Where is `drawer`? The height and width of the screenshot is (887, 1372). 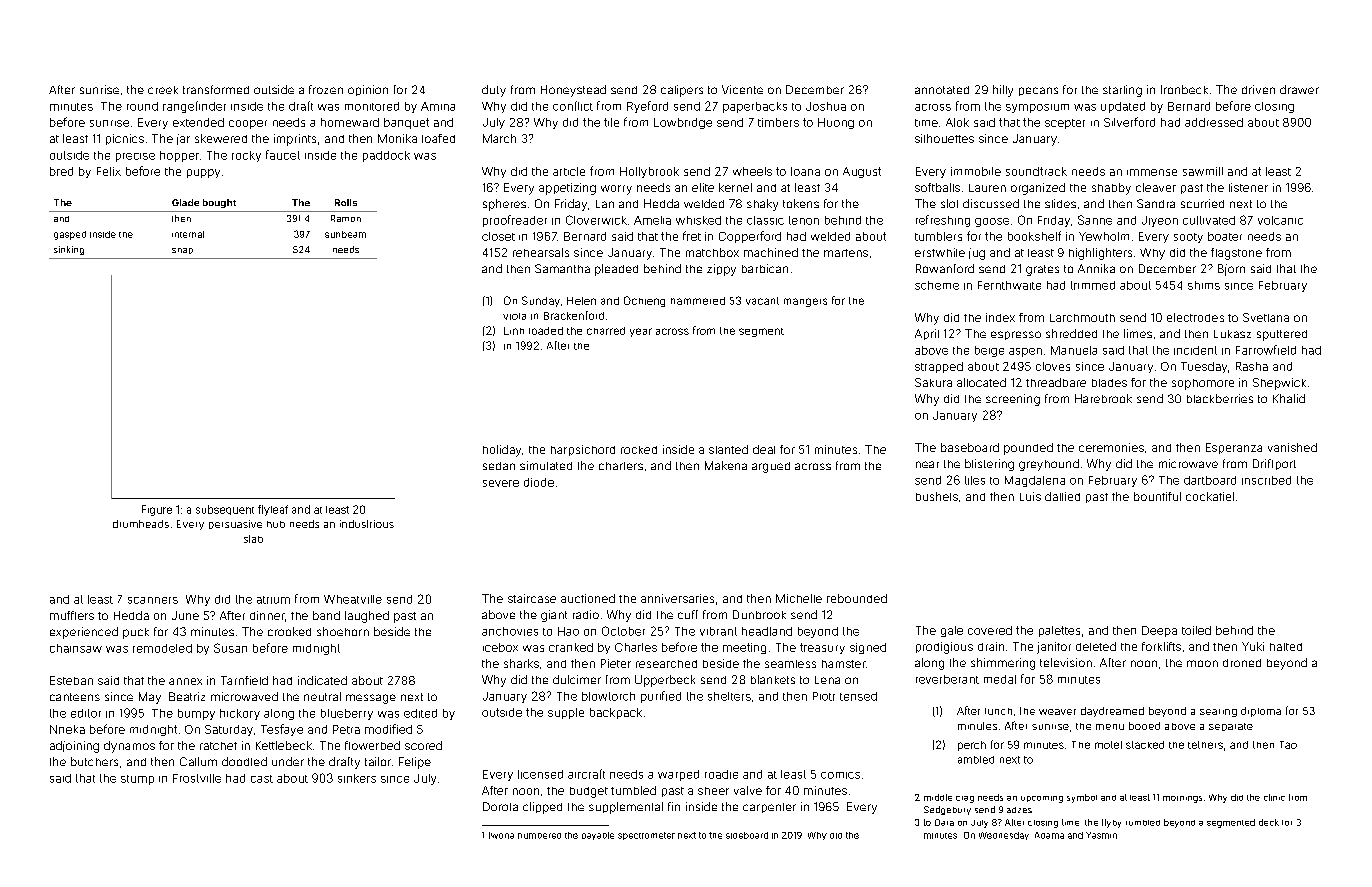 drawer is located at coordinates (1299, 89).
